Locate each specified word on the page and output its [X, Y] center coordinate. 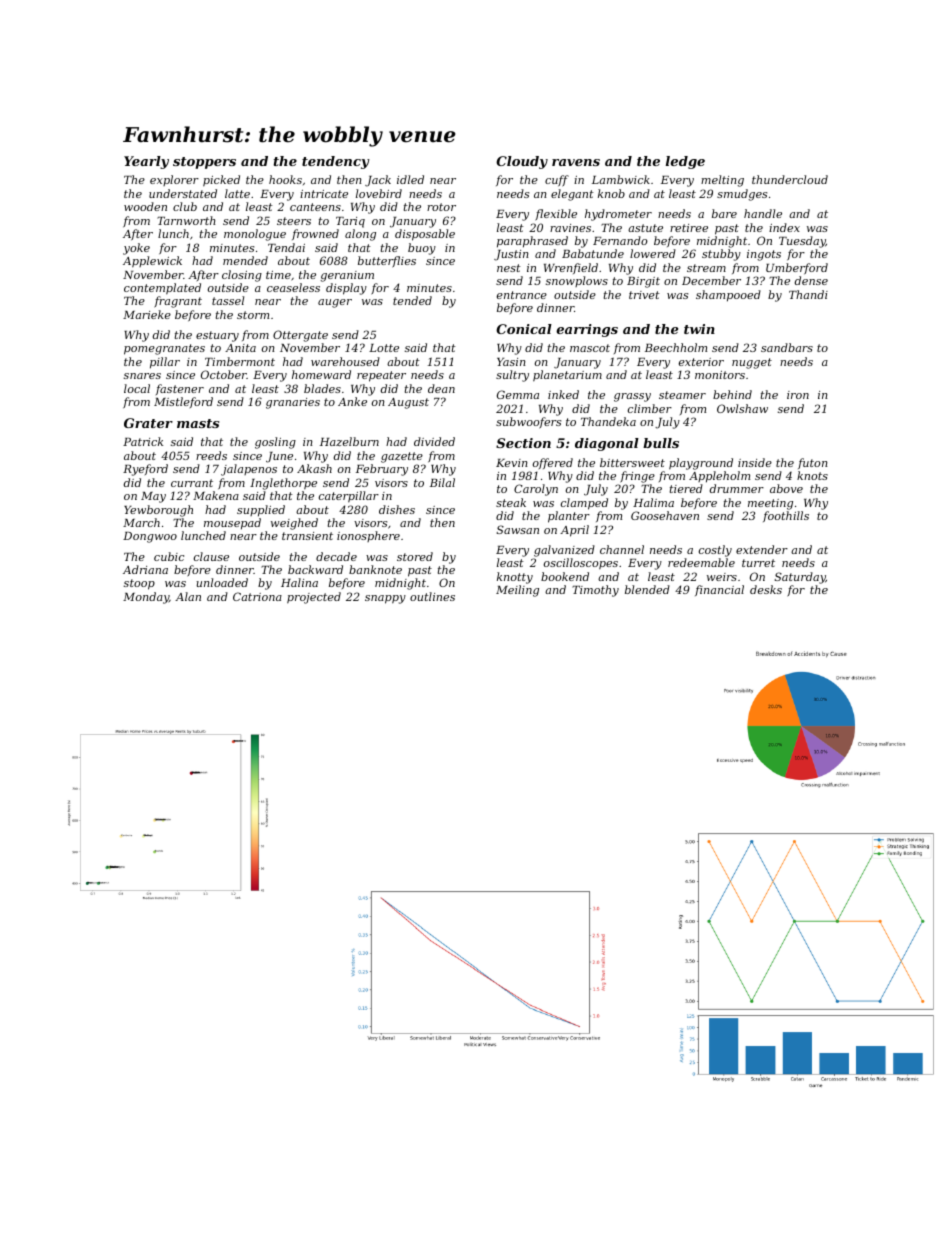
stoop [139, 584]
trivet [644, 295]
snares [142, 376]
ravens [576, 162]
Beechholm [676, 347]
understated [183, 193]
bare [724, 213]
